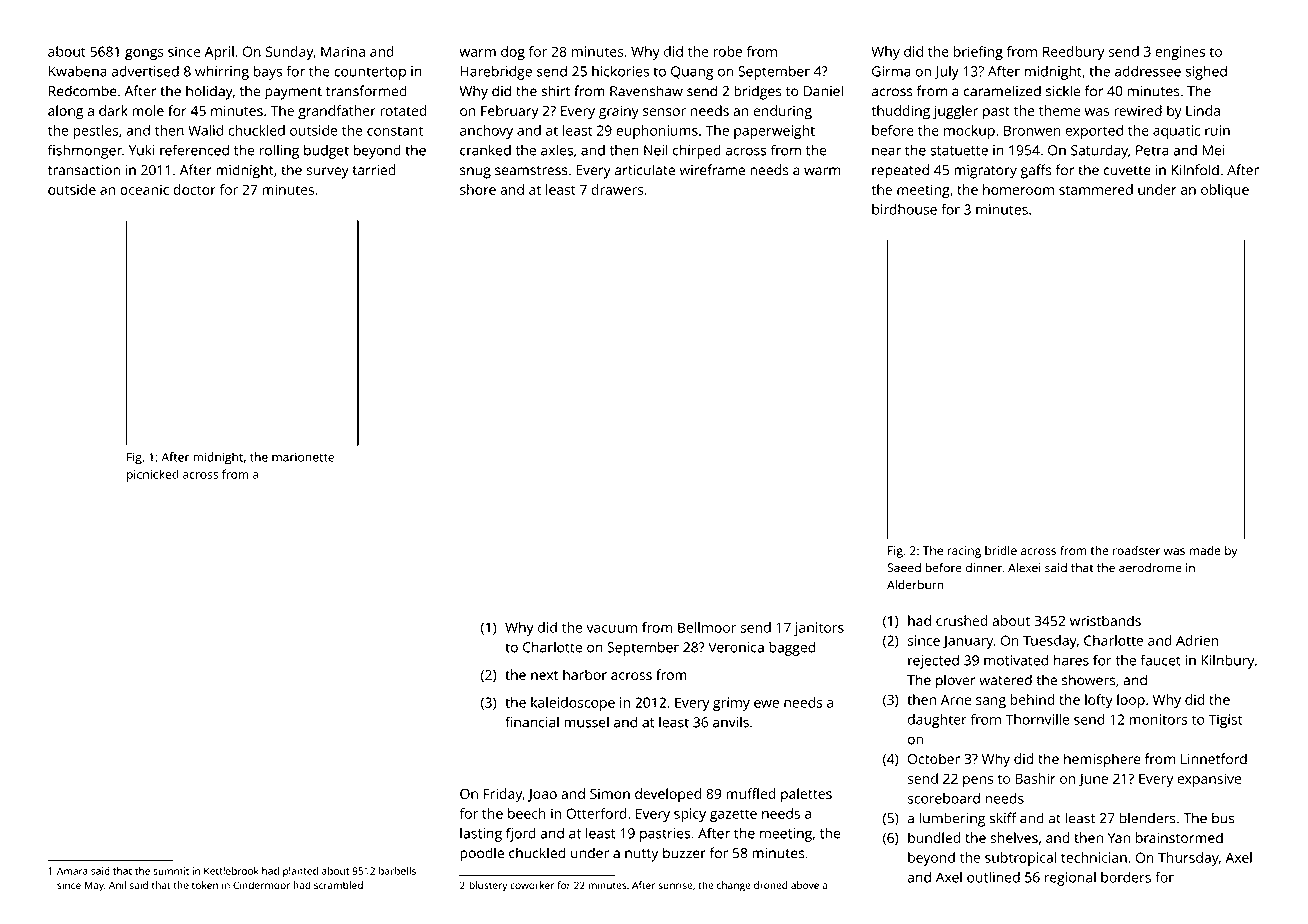 This image has width=1308, height=924. What do you see at coordinates (544, 675) in the image?
I see `next` at bounding box center [544, 675].
